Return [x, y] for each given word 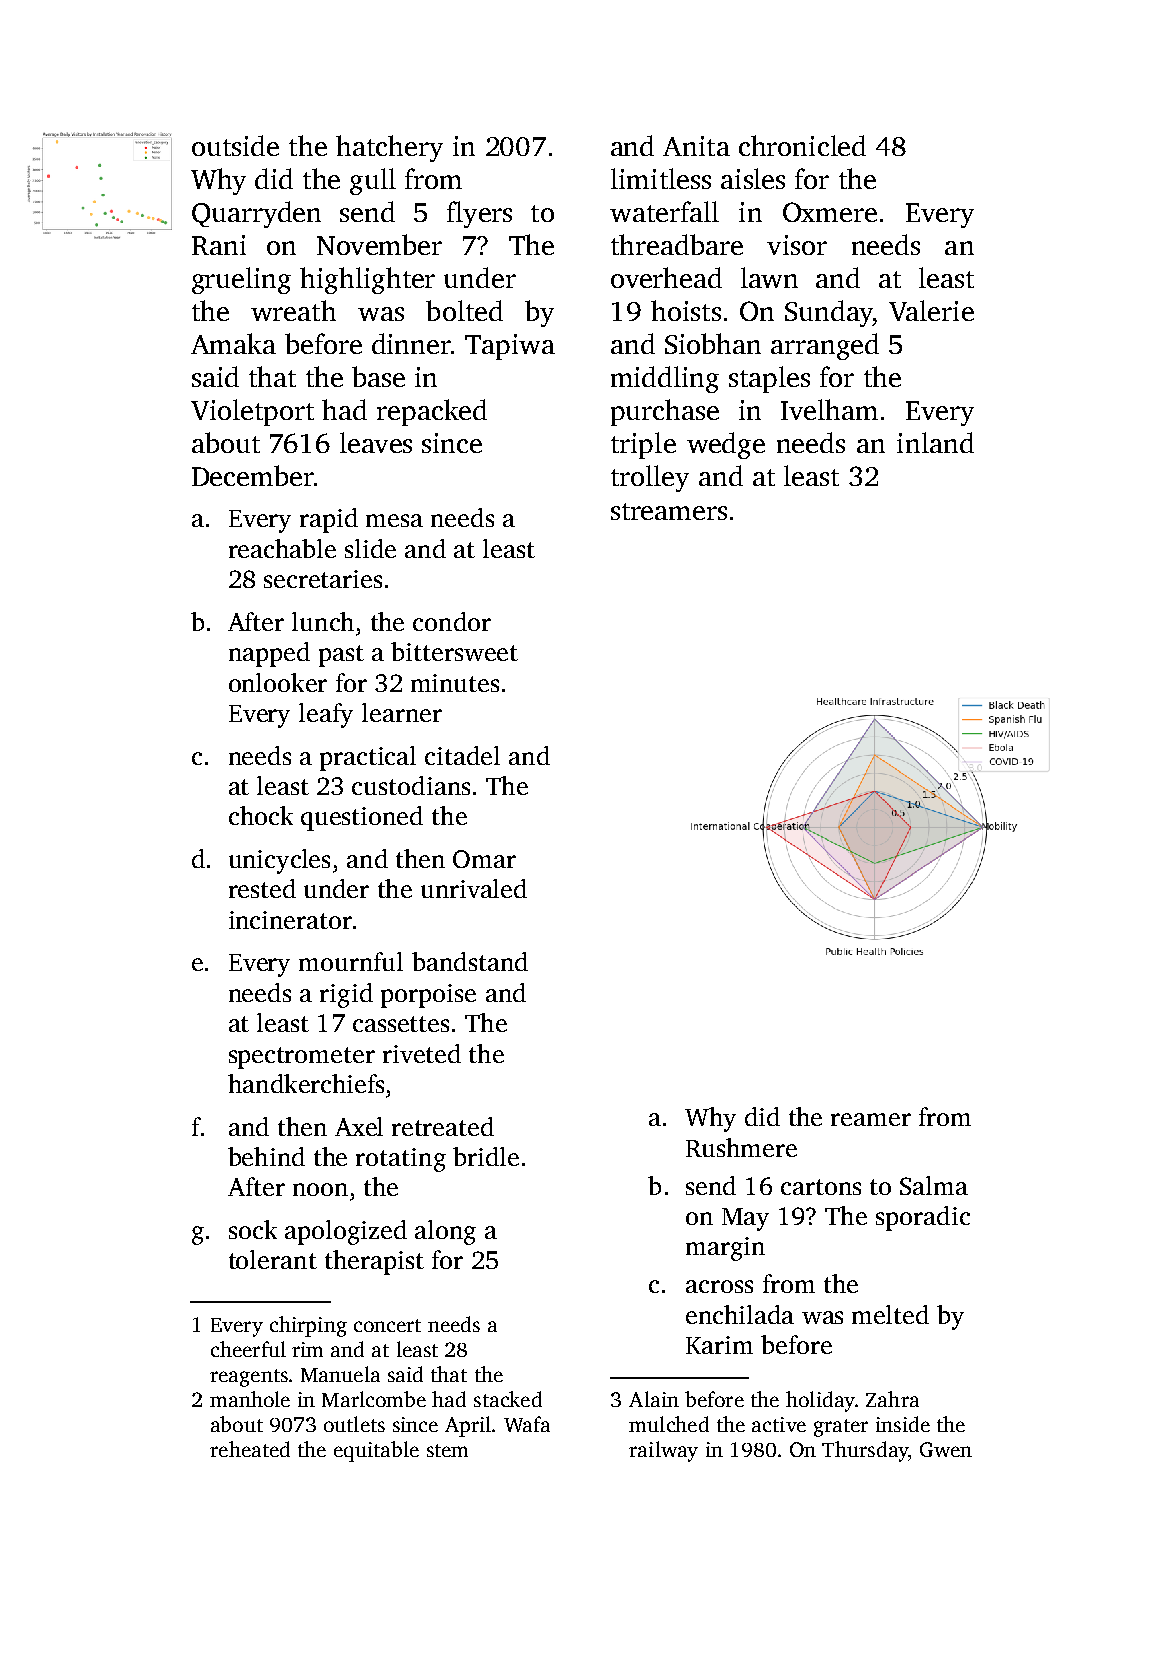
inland [935, 442]
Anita [696, 146]
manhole [250, 1399]
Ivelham [829, 409]
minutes [455, 683]
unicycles [279, 861]
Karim [719, 1345]
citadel [462, 755]
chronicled [802, 145]
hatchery [389, 148]
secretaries [323, 579]
